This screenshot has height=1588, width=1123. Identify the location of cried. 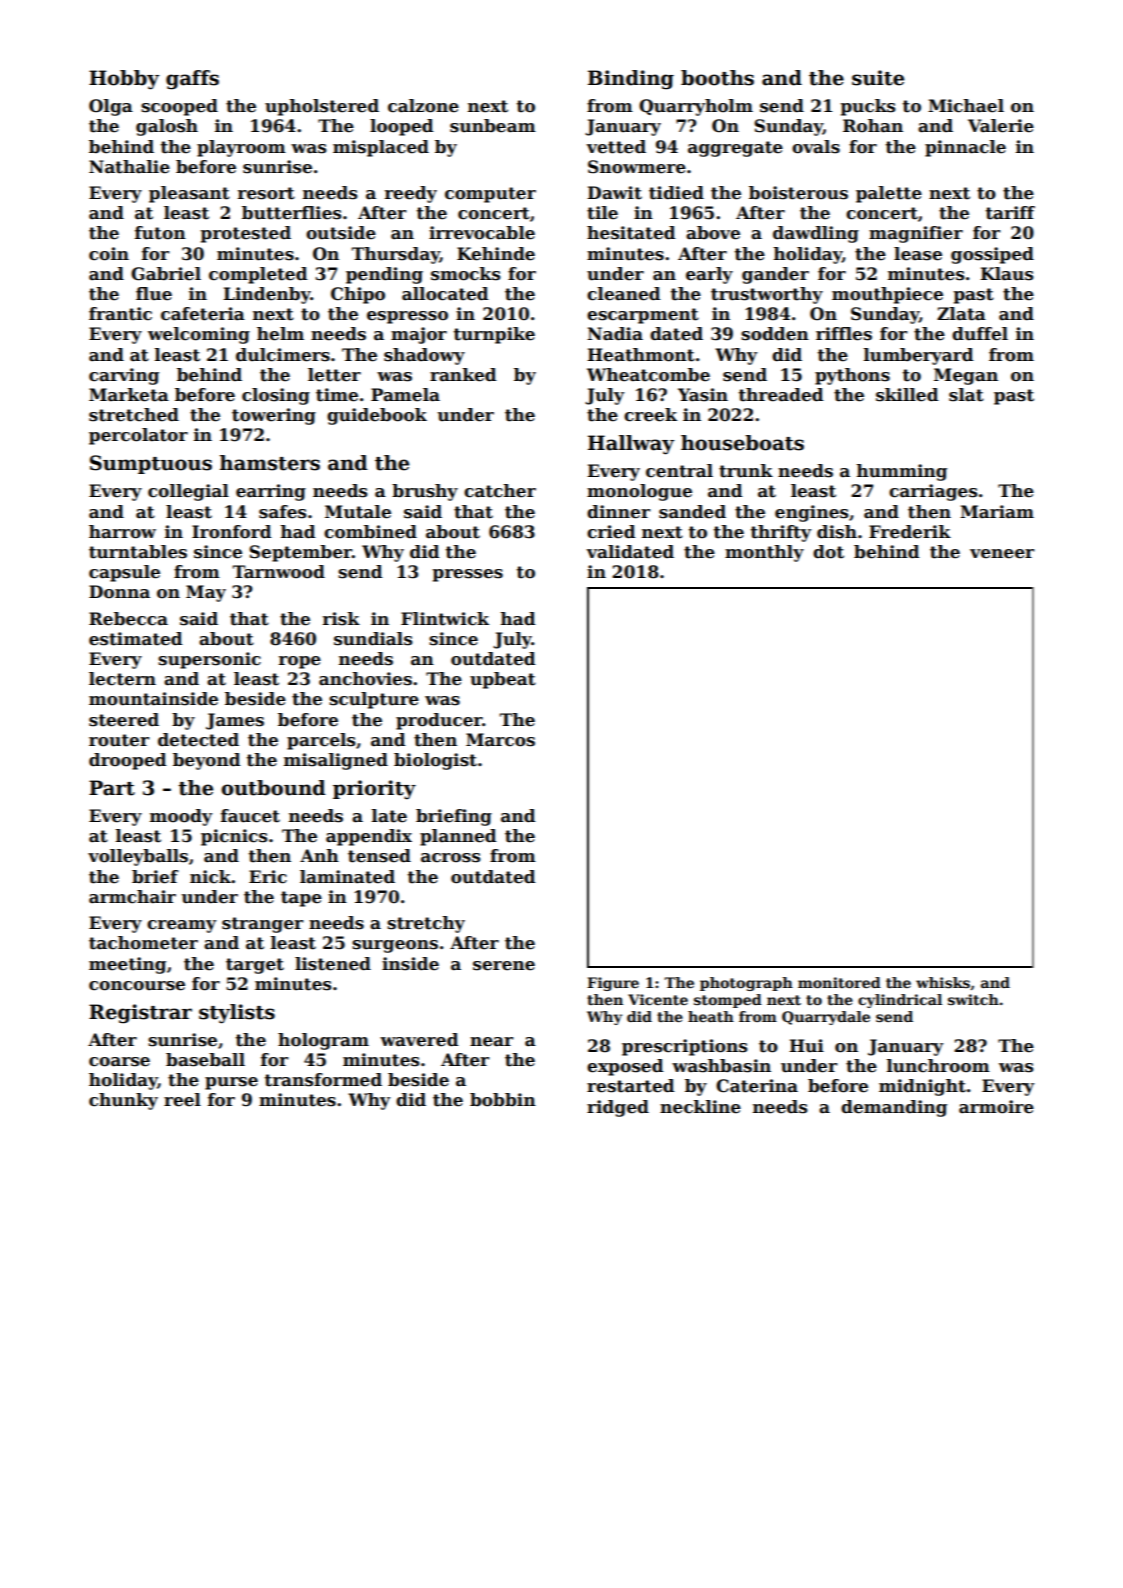
(611, 532).
